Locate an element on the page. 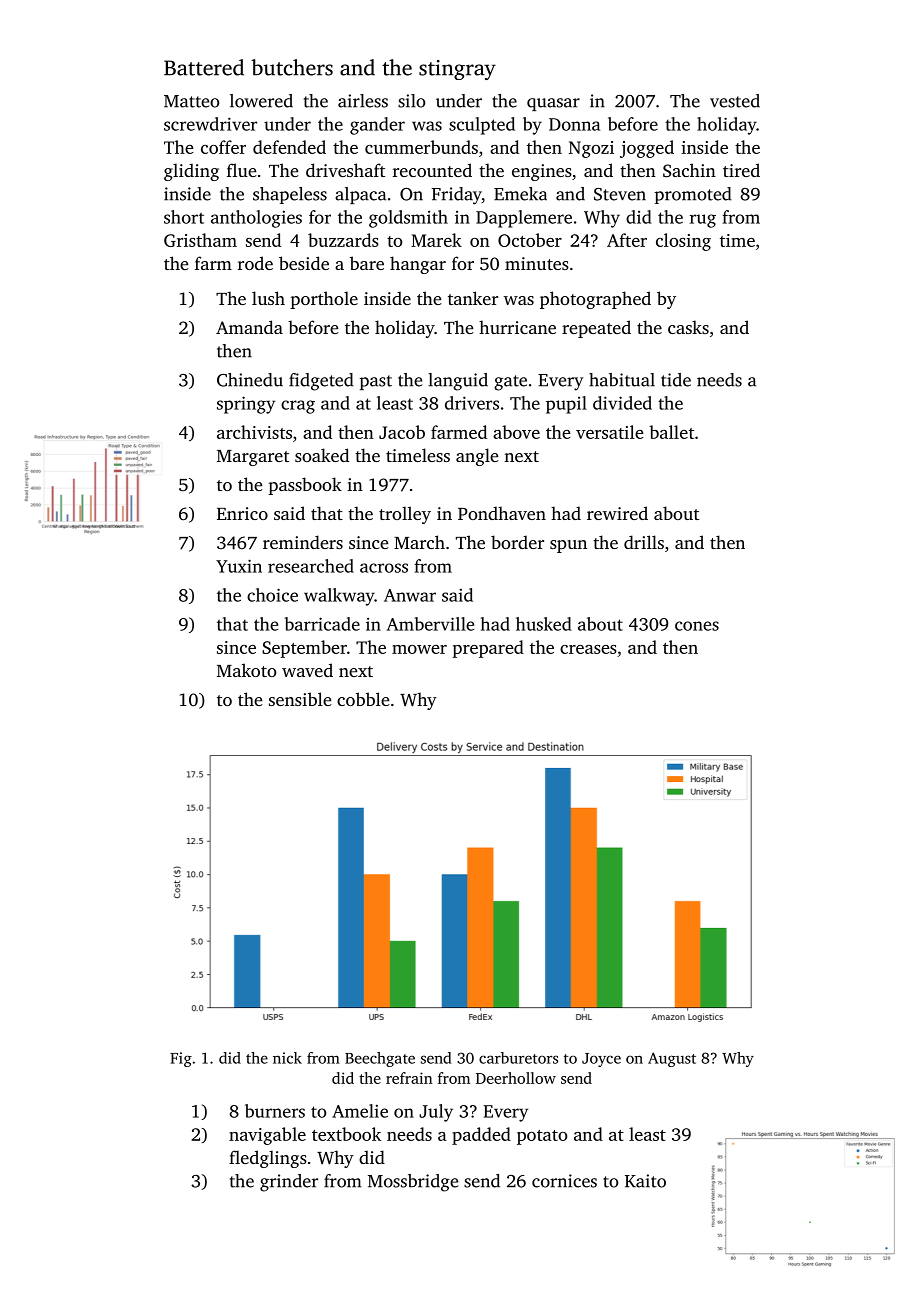  ballet is located at coordinates (671, 432).
